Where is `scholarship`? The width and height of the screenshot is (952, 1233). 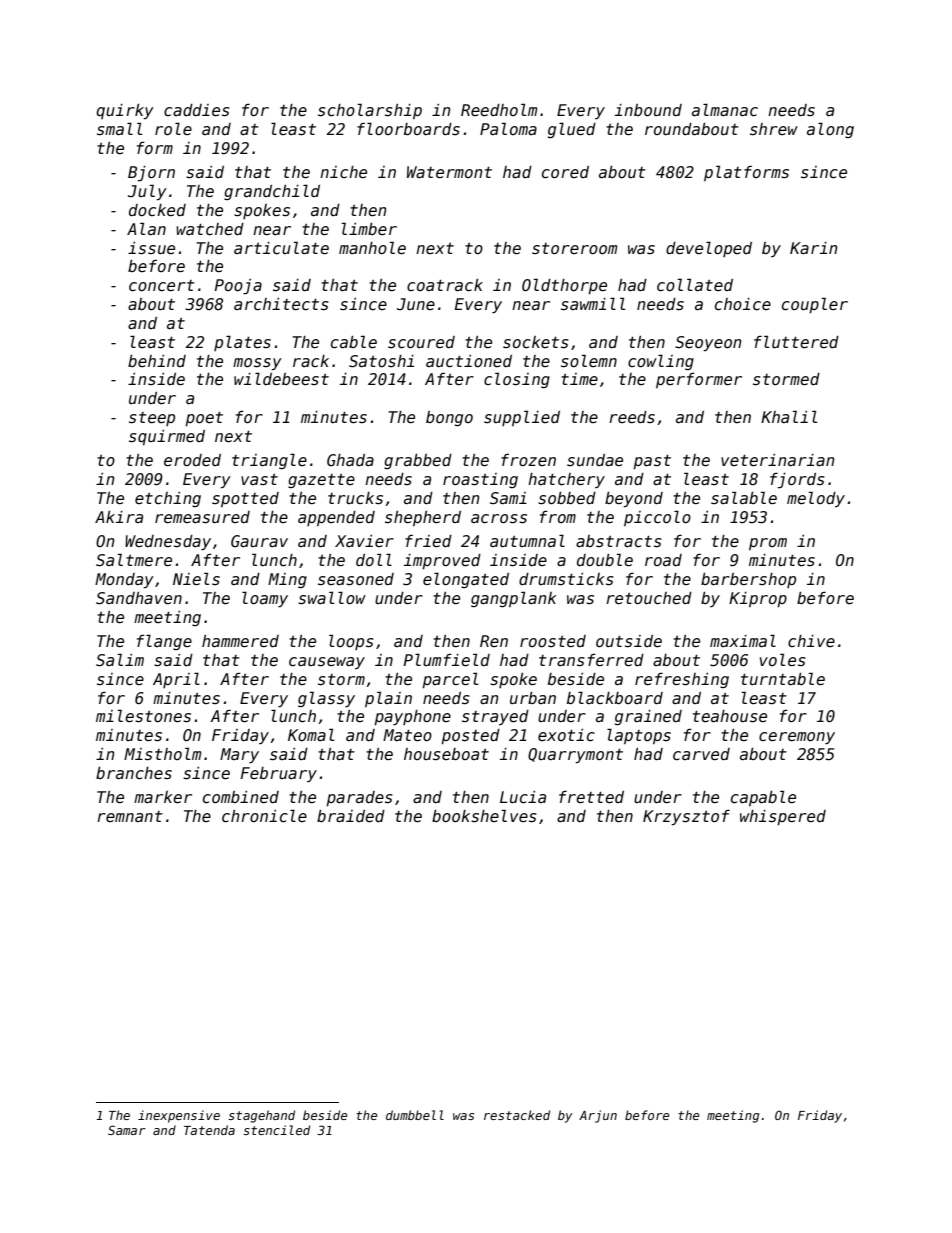
scholarship is located at coordinates (370, 111).
